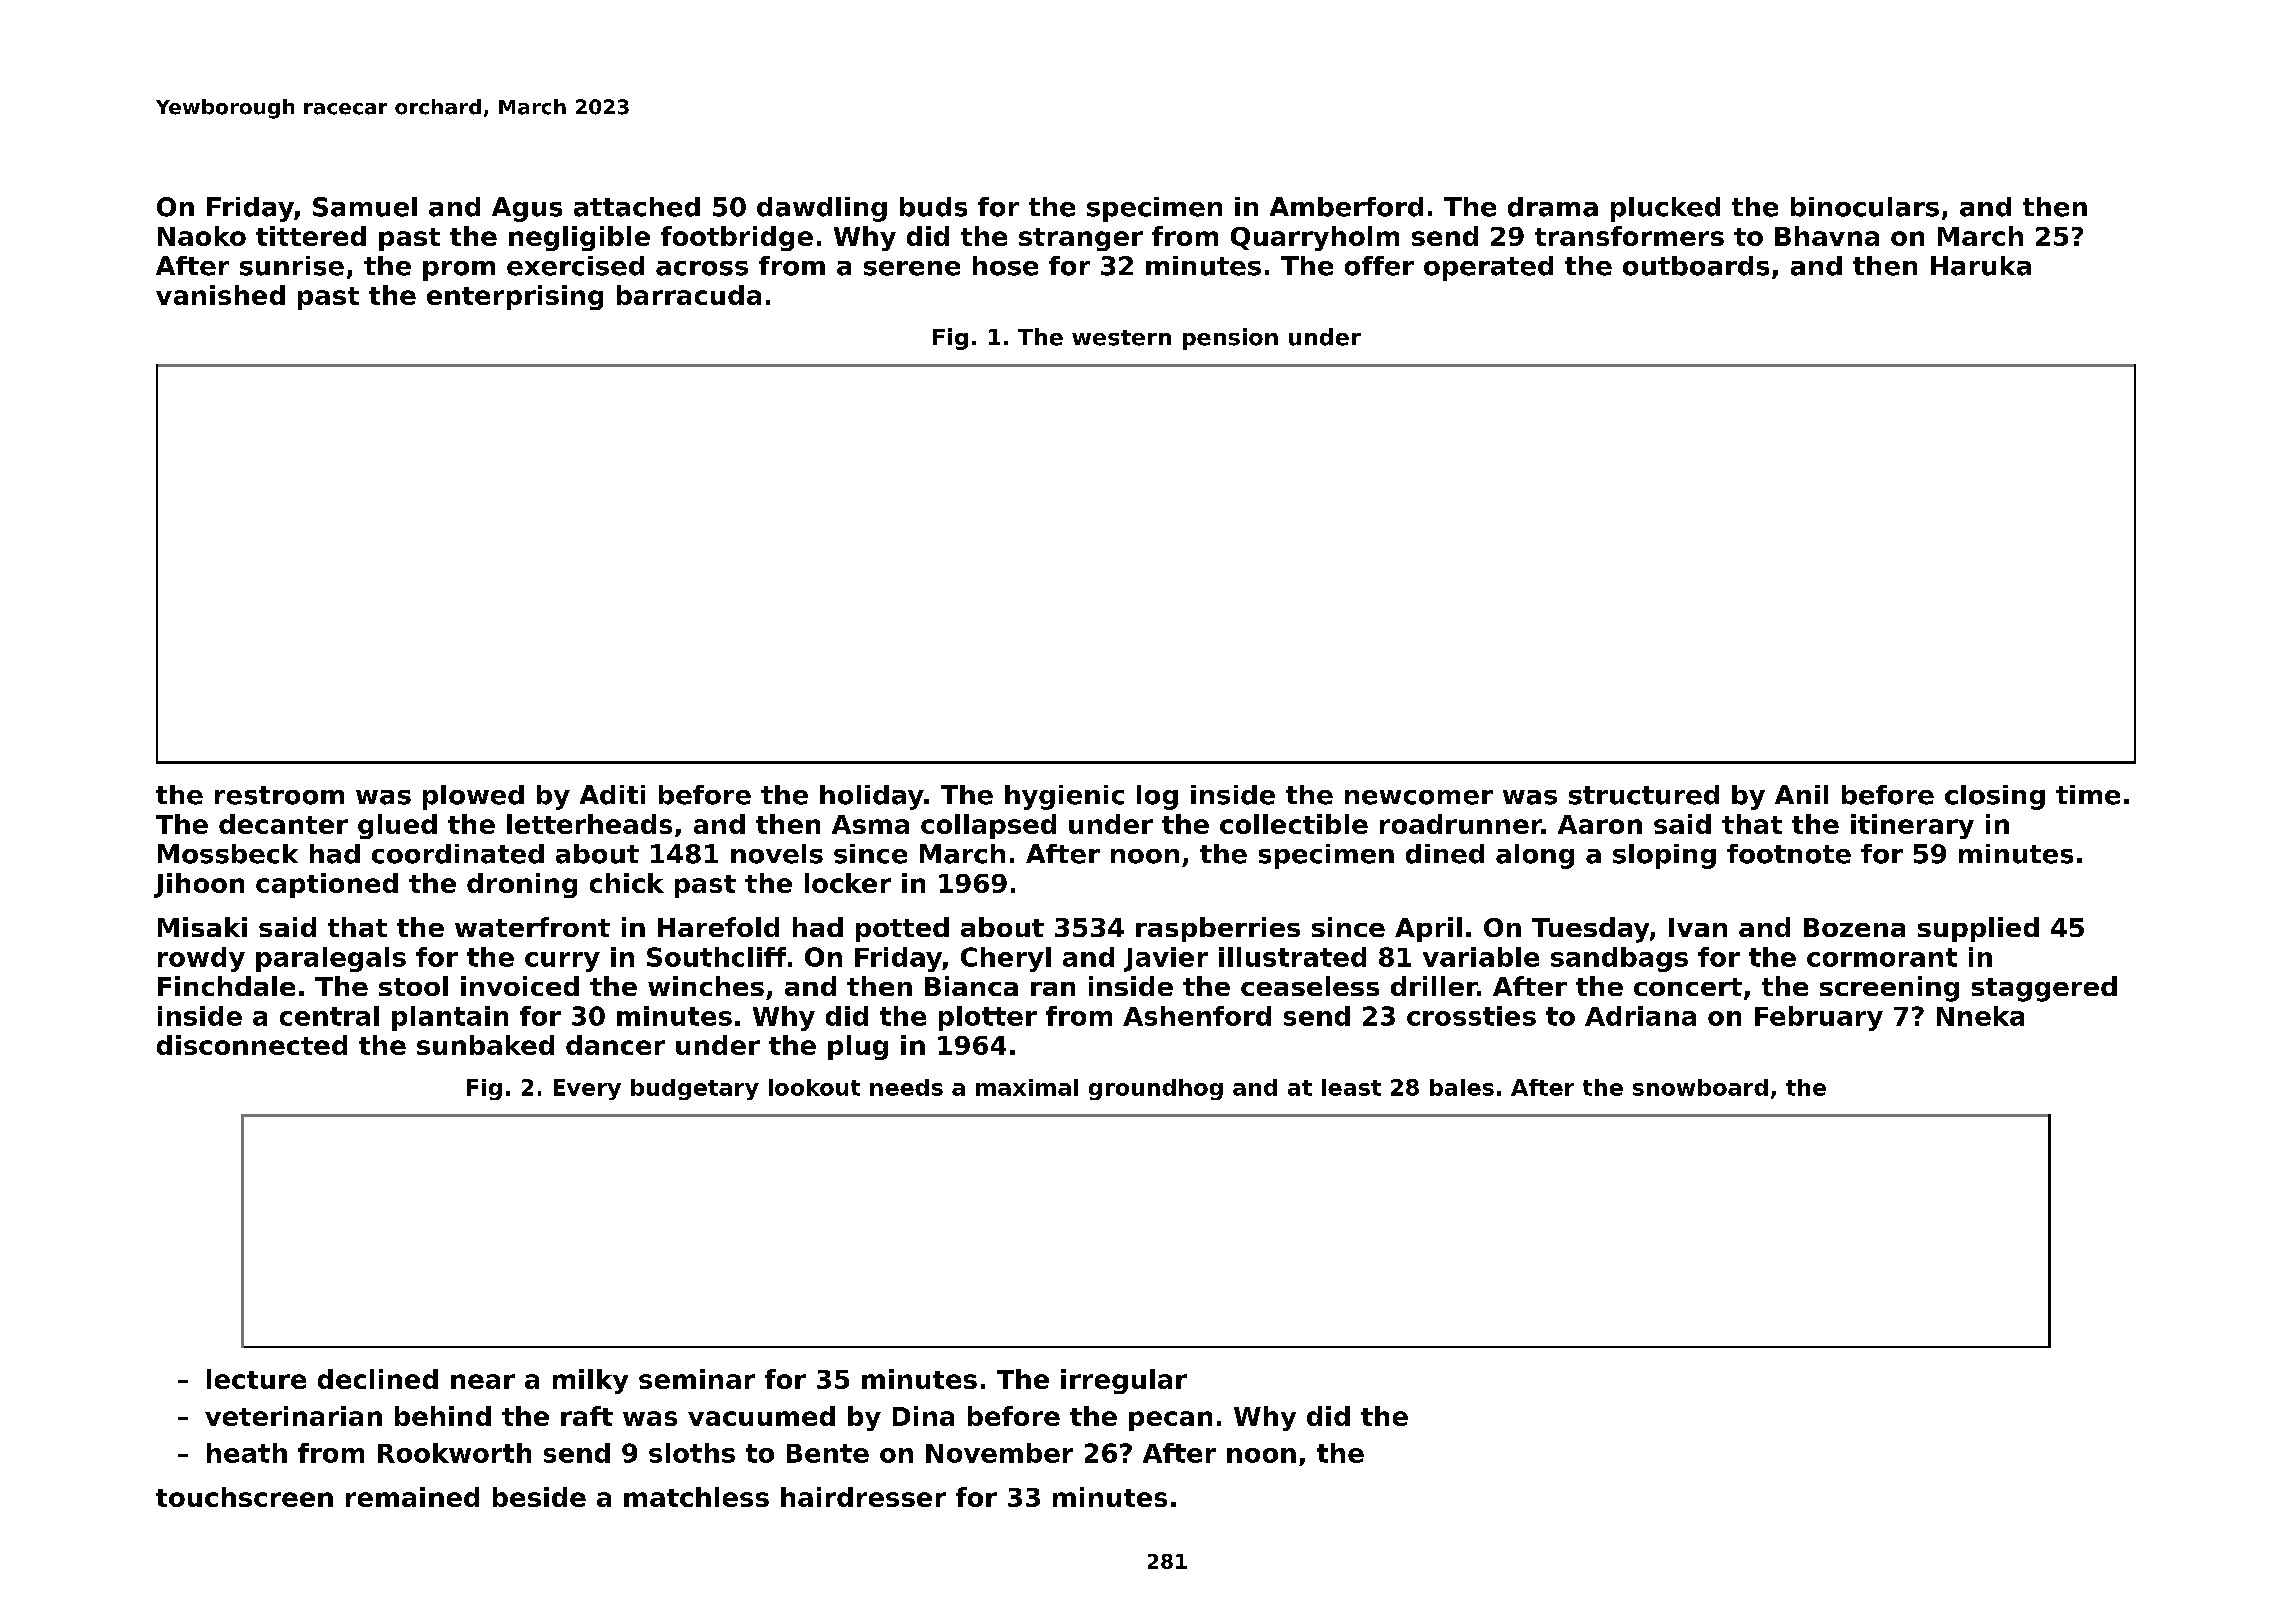  Describe the element at coordinates (473, 797) in the document. I see `plowed` at that location.
